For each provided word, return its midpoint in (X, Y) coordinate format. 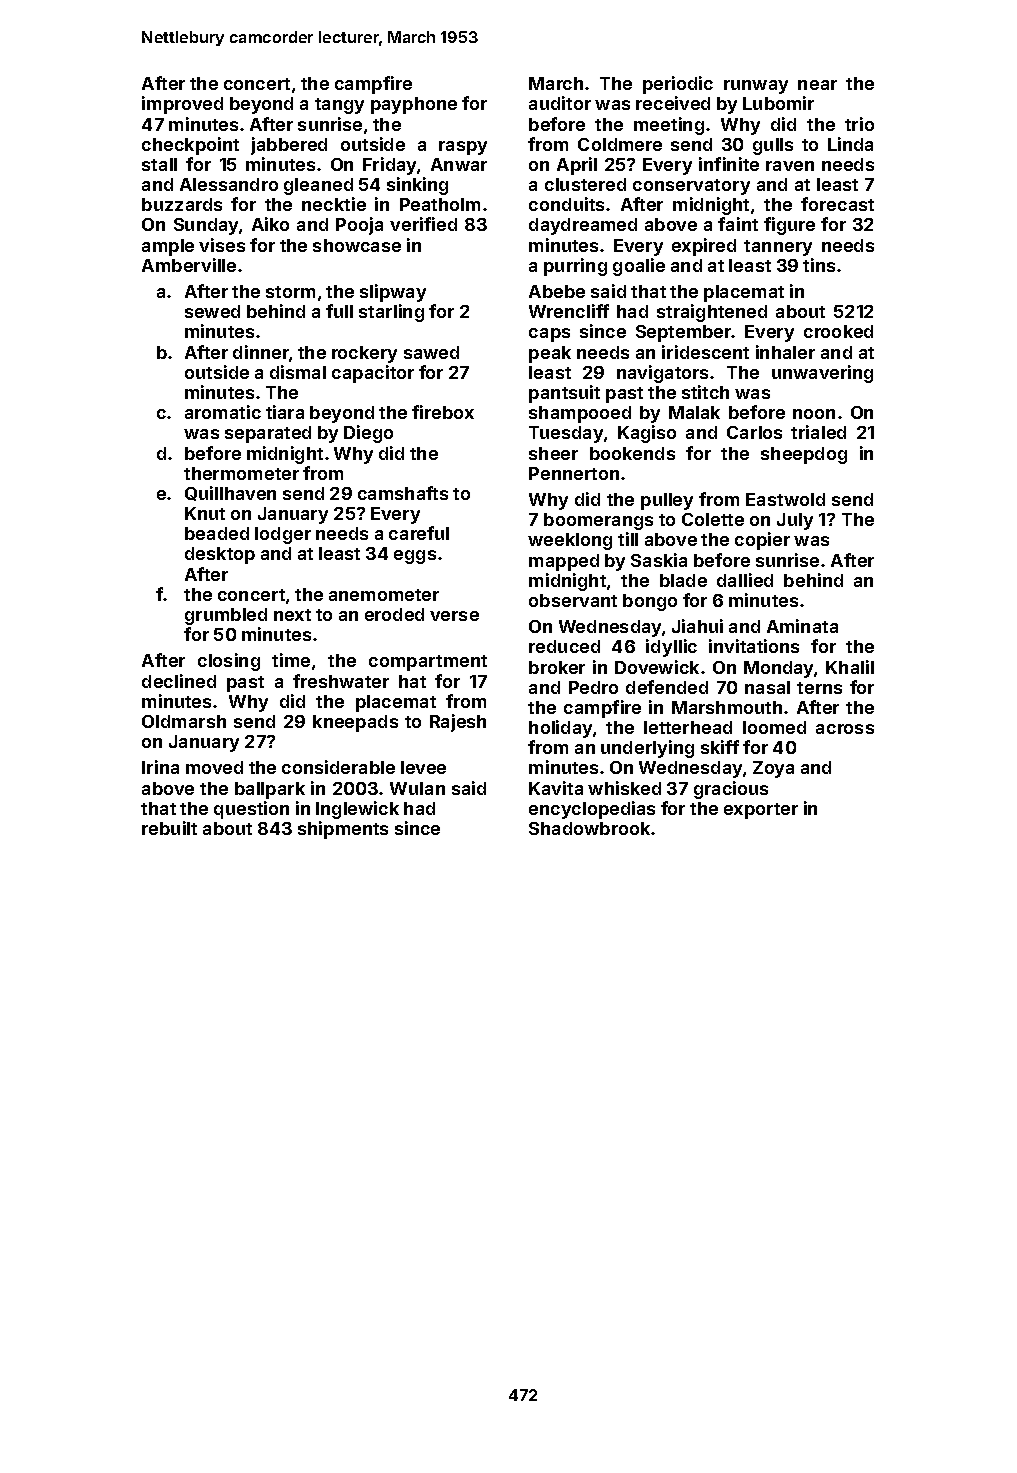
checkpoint (190, 146)
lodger (283, 535)
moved (214, 767)
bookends (632, 453)
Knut (205, 513)
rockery (364, 354)
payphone (414, 105)
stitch (705, 392)
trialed (818, 432)
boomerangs (598, 521)
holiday (560, 729)
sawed (431, 352)
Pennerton (574, 473)
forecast (837, 204)
